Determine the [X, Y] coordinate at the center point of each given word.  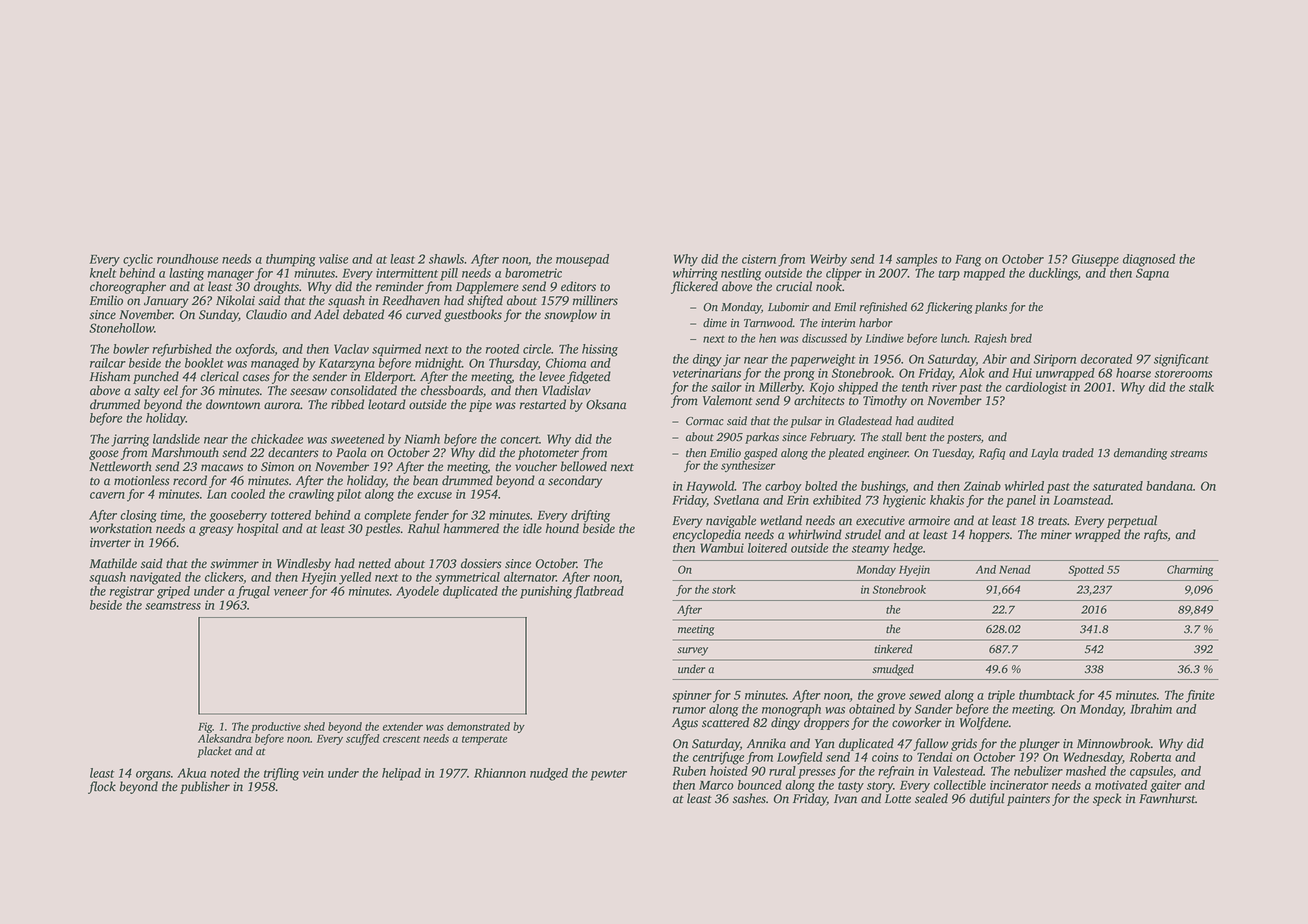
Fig [205, 727]
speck [1107, 799]
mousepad [582, 260]
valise [333, 259]
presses [817, 774]
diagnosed [1149, 260]
